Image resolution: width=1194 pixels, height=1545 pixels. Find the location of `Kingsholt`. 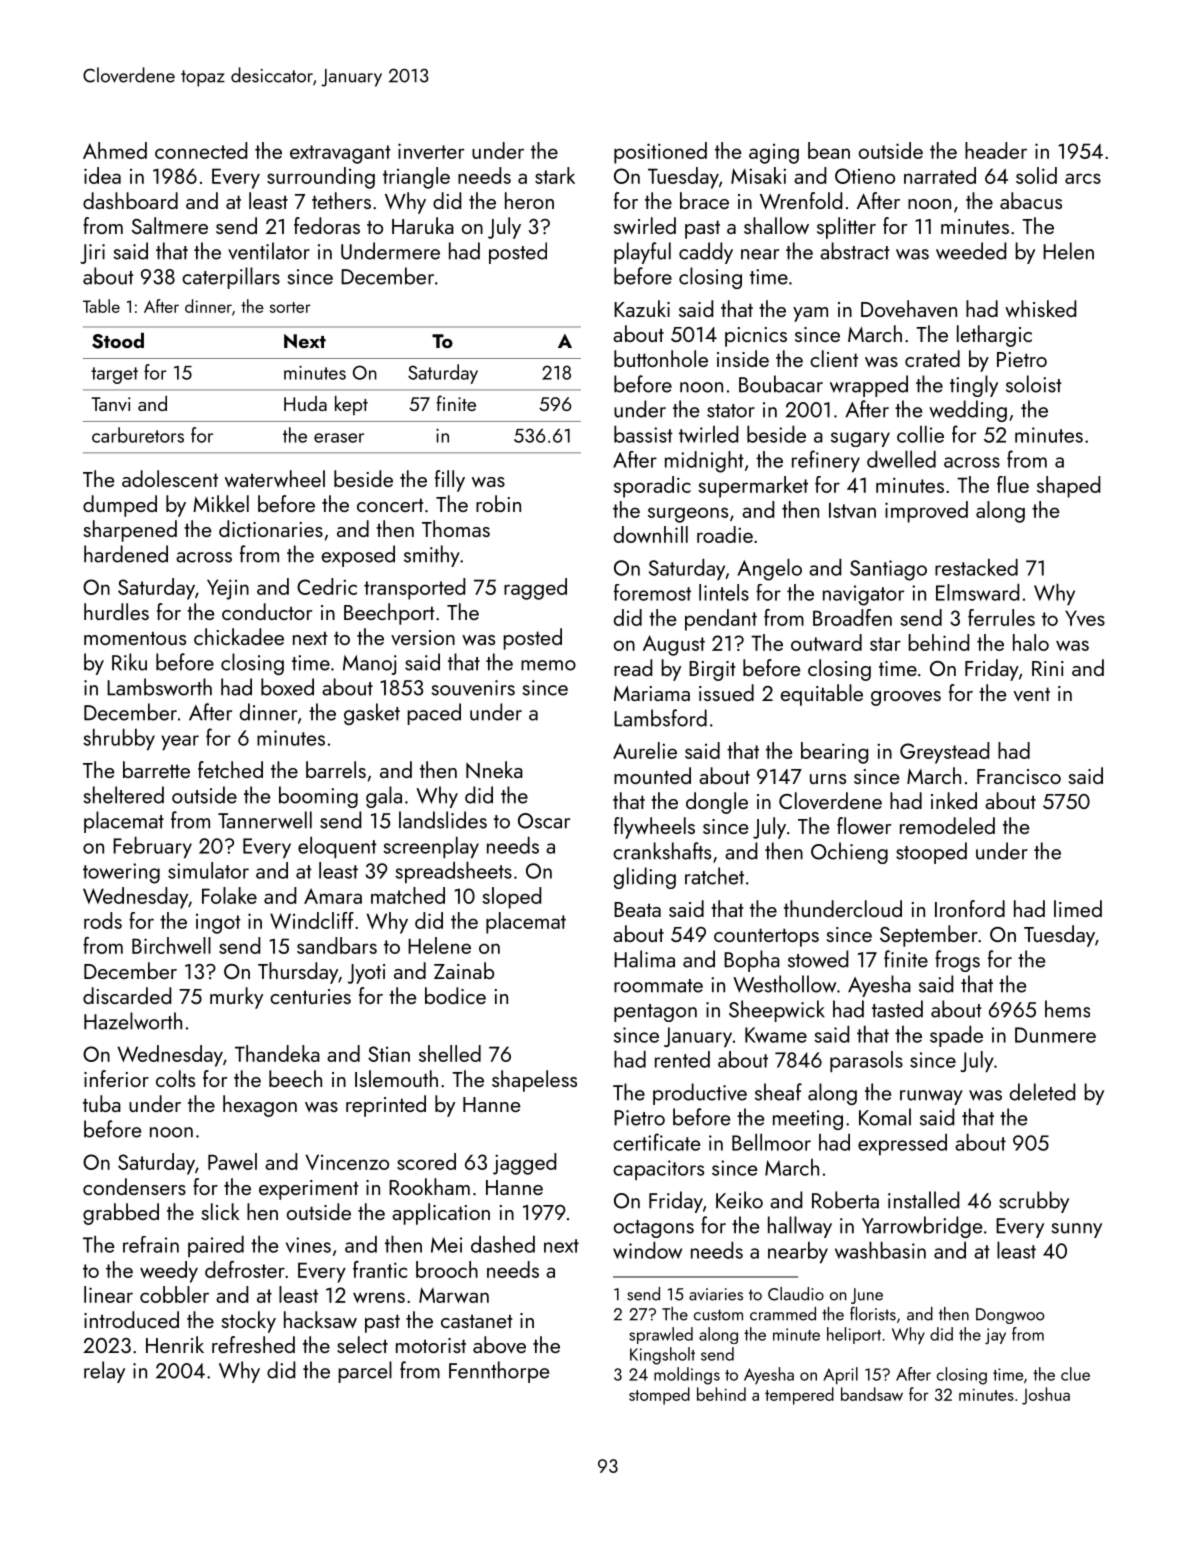

Kingsholt is located at coordinates (662, 1356).
